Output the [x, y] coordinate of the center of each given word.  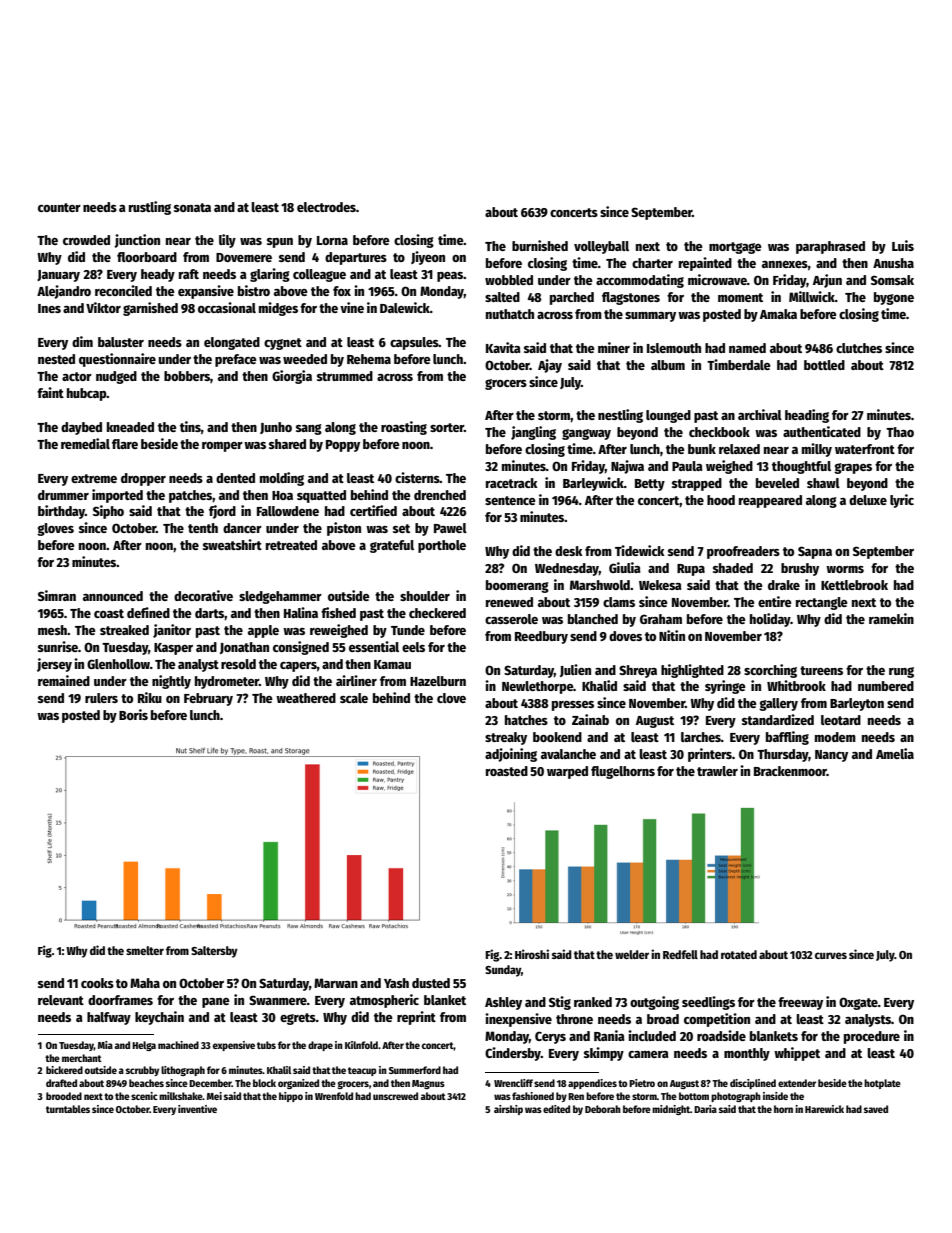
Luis [903, 245]
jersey [54, 665]
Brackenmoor [790, 771]
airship [508, 1110]
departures [356, 258]
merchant [82, 1058]
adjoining [511, 755]
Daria [705, 1109]
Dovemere [244, 257]
